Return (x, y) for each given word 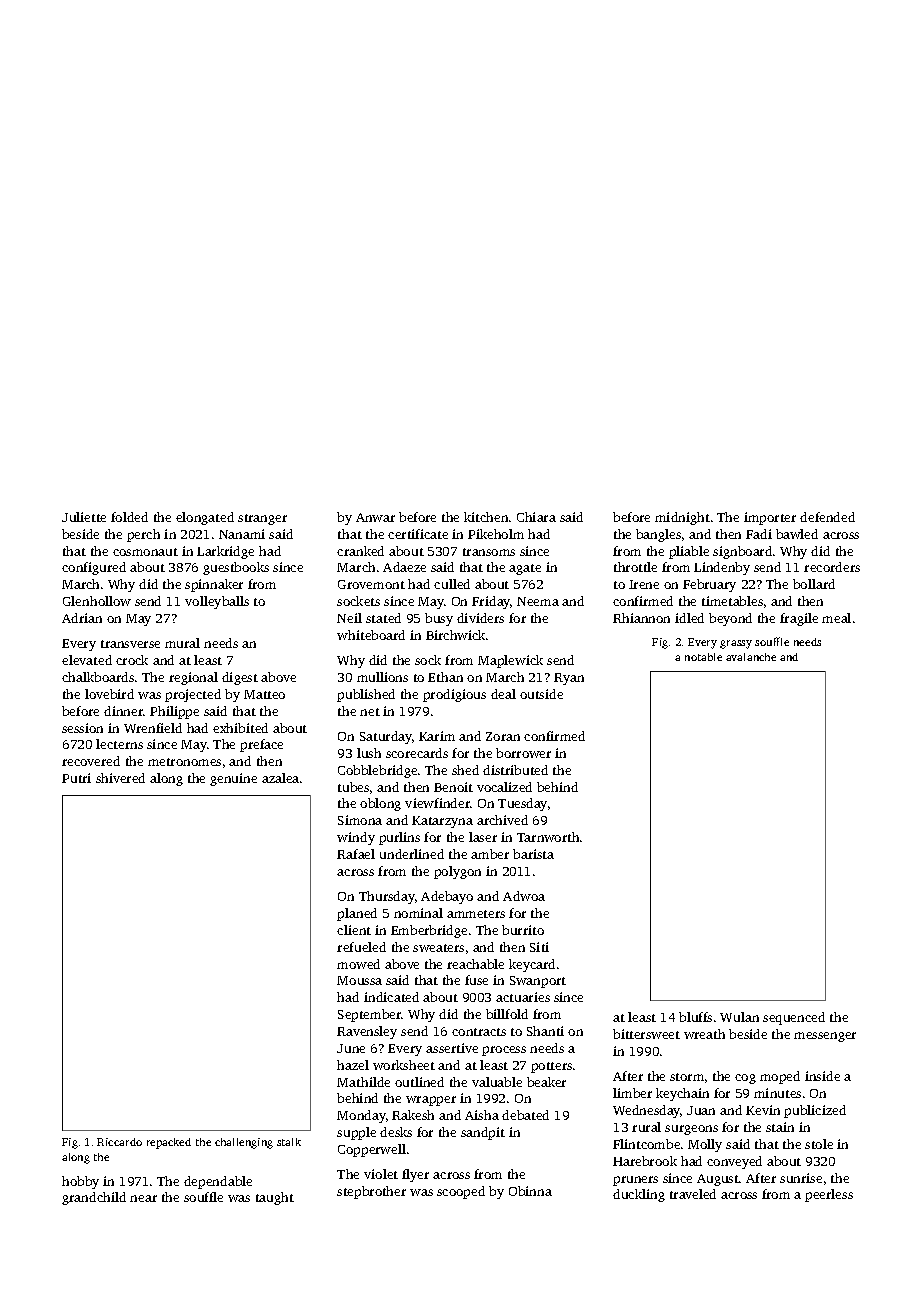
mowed (358, 964)
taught (275, 1198)
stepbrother (371, 1192)
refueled (361, 947)
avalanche (751, 657)
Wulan (739, 1017)
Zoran (503, 736)
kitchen (486, 517)
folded (129, 517)
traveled (693, 1194)
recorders (832, 567)
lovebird (109, 694)
